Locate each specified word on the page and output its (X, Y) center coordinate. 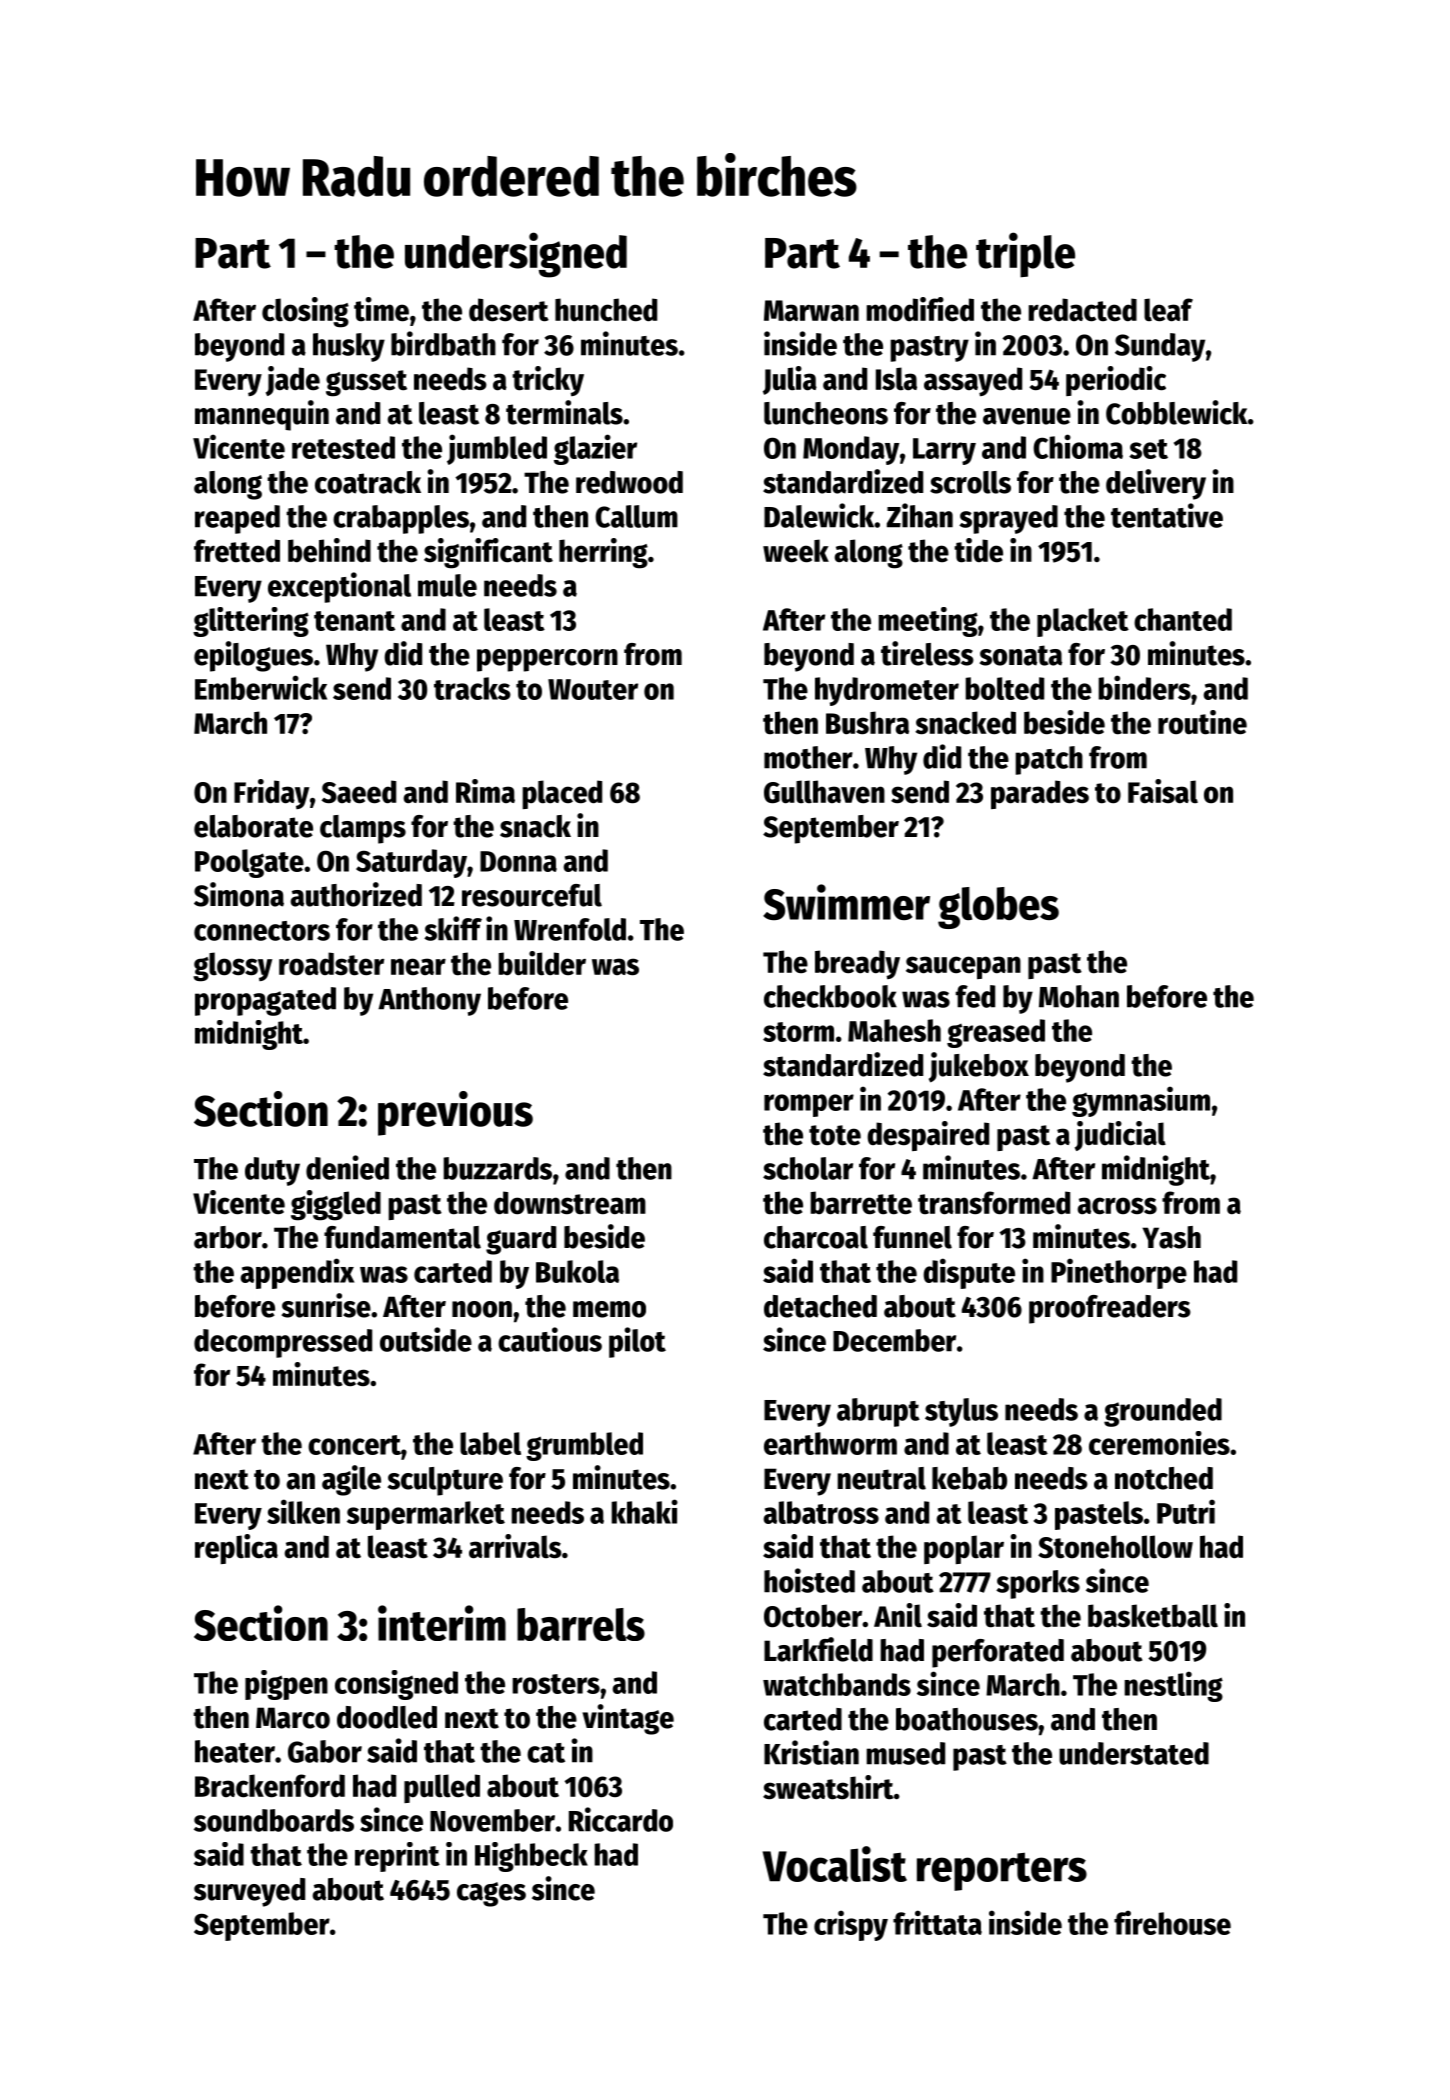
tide (978, 550)
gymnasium (1141, 1101)
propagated (265, 1001)
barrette (861, 1203)
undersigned (516, 255)
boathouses (967, 1719)
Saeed (359, 792)
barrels (581, 1624)
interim (442, 1623)
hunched (606, 310)
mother (808, 757)
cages (491, 1894)
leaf (1168, 310)
